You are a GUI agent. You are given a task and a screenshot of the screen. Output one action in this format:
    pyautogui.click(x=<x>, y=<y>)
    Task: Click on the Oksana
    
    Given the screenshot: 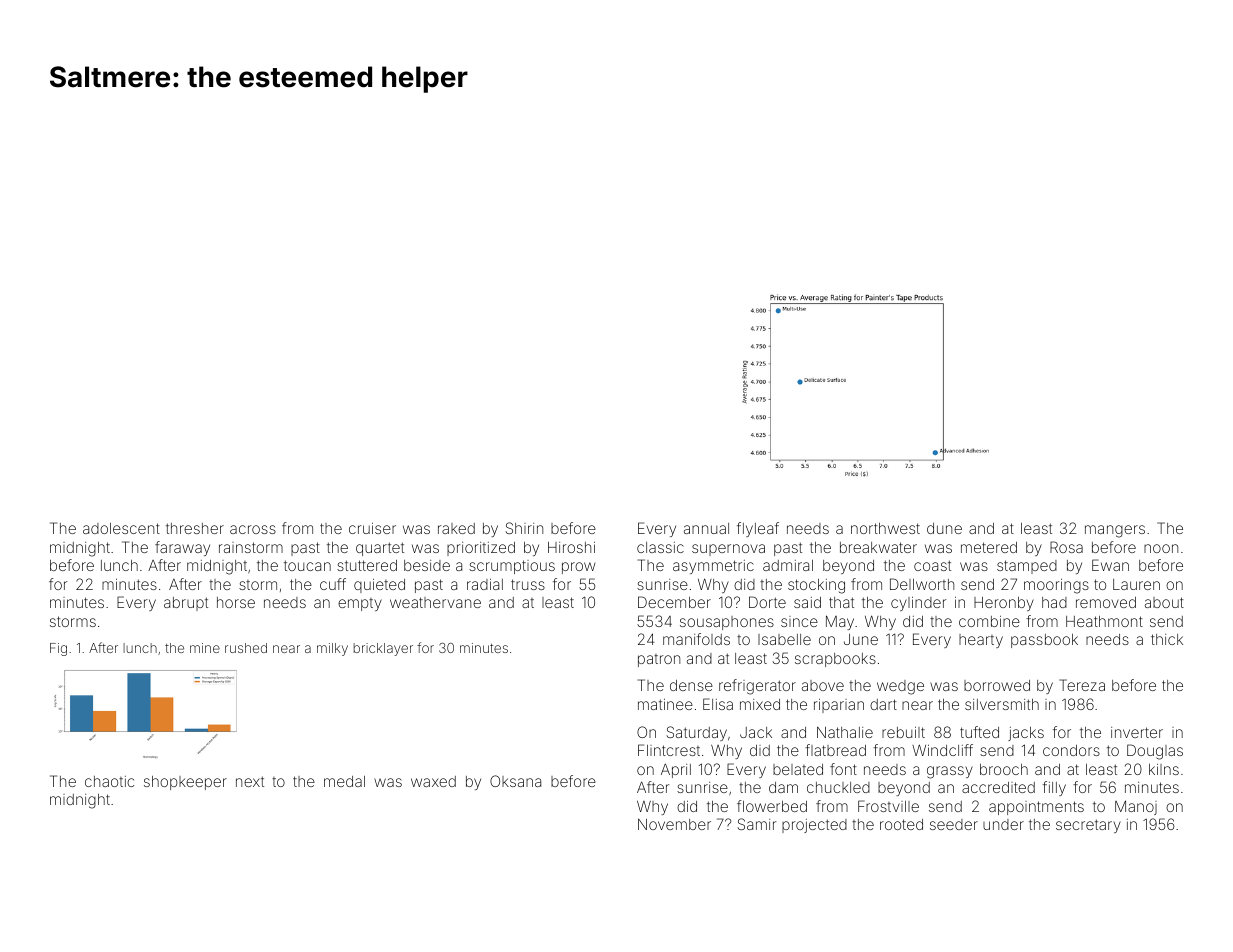 What is the action you would take?
    pyautogui.click(x=515, y=781)
